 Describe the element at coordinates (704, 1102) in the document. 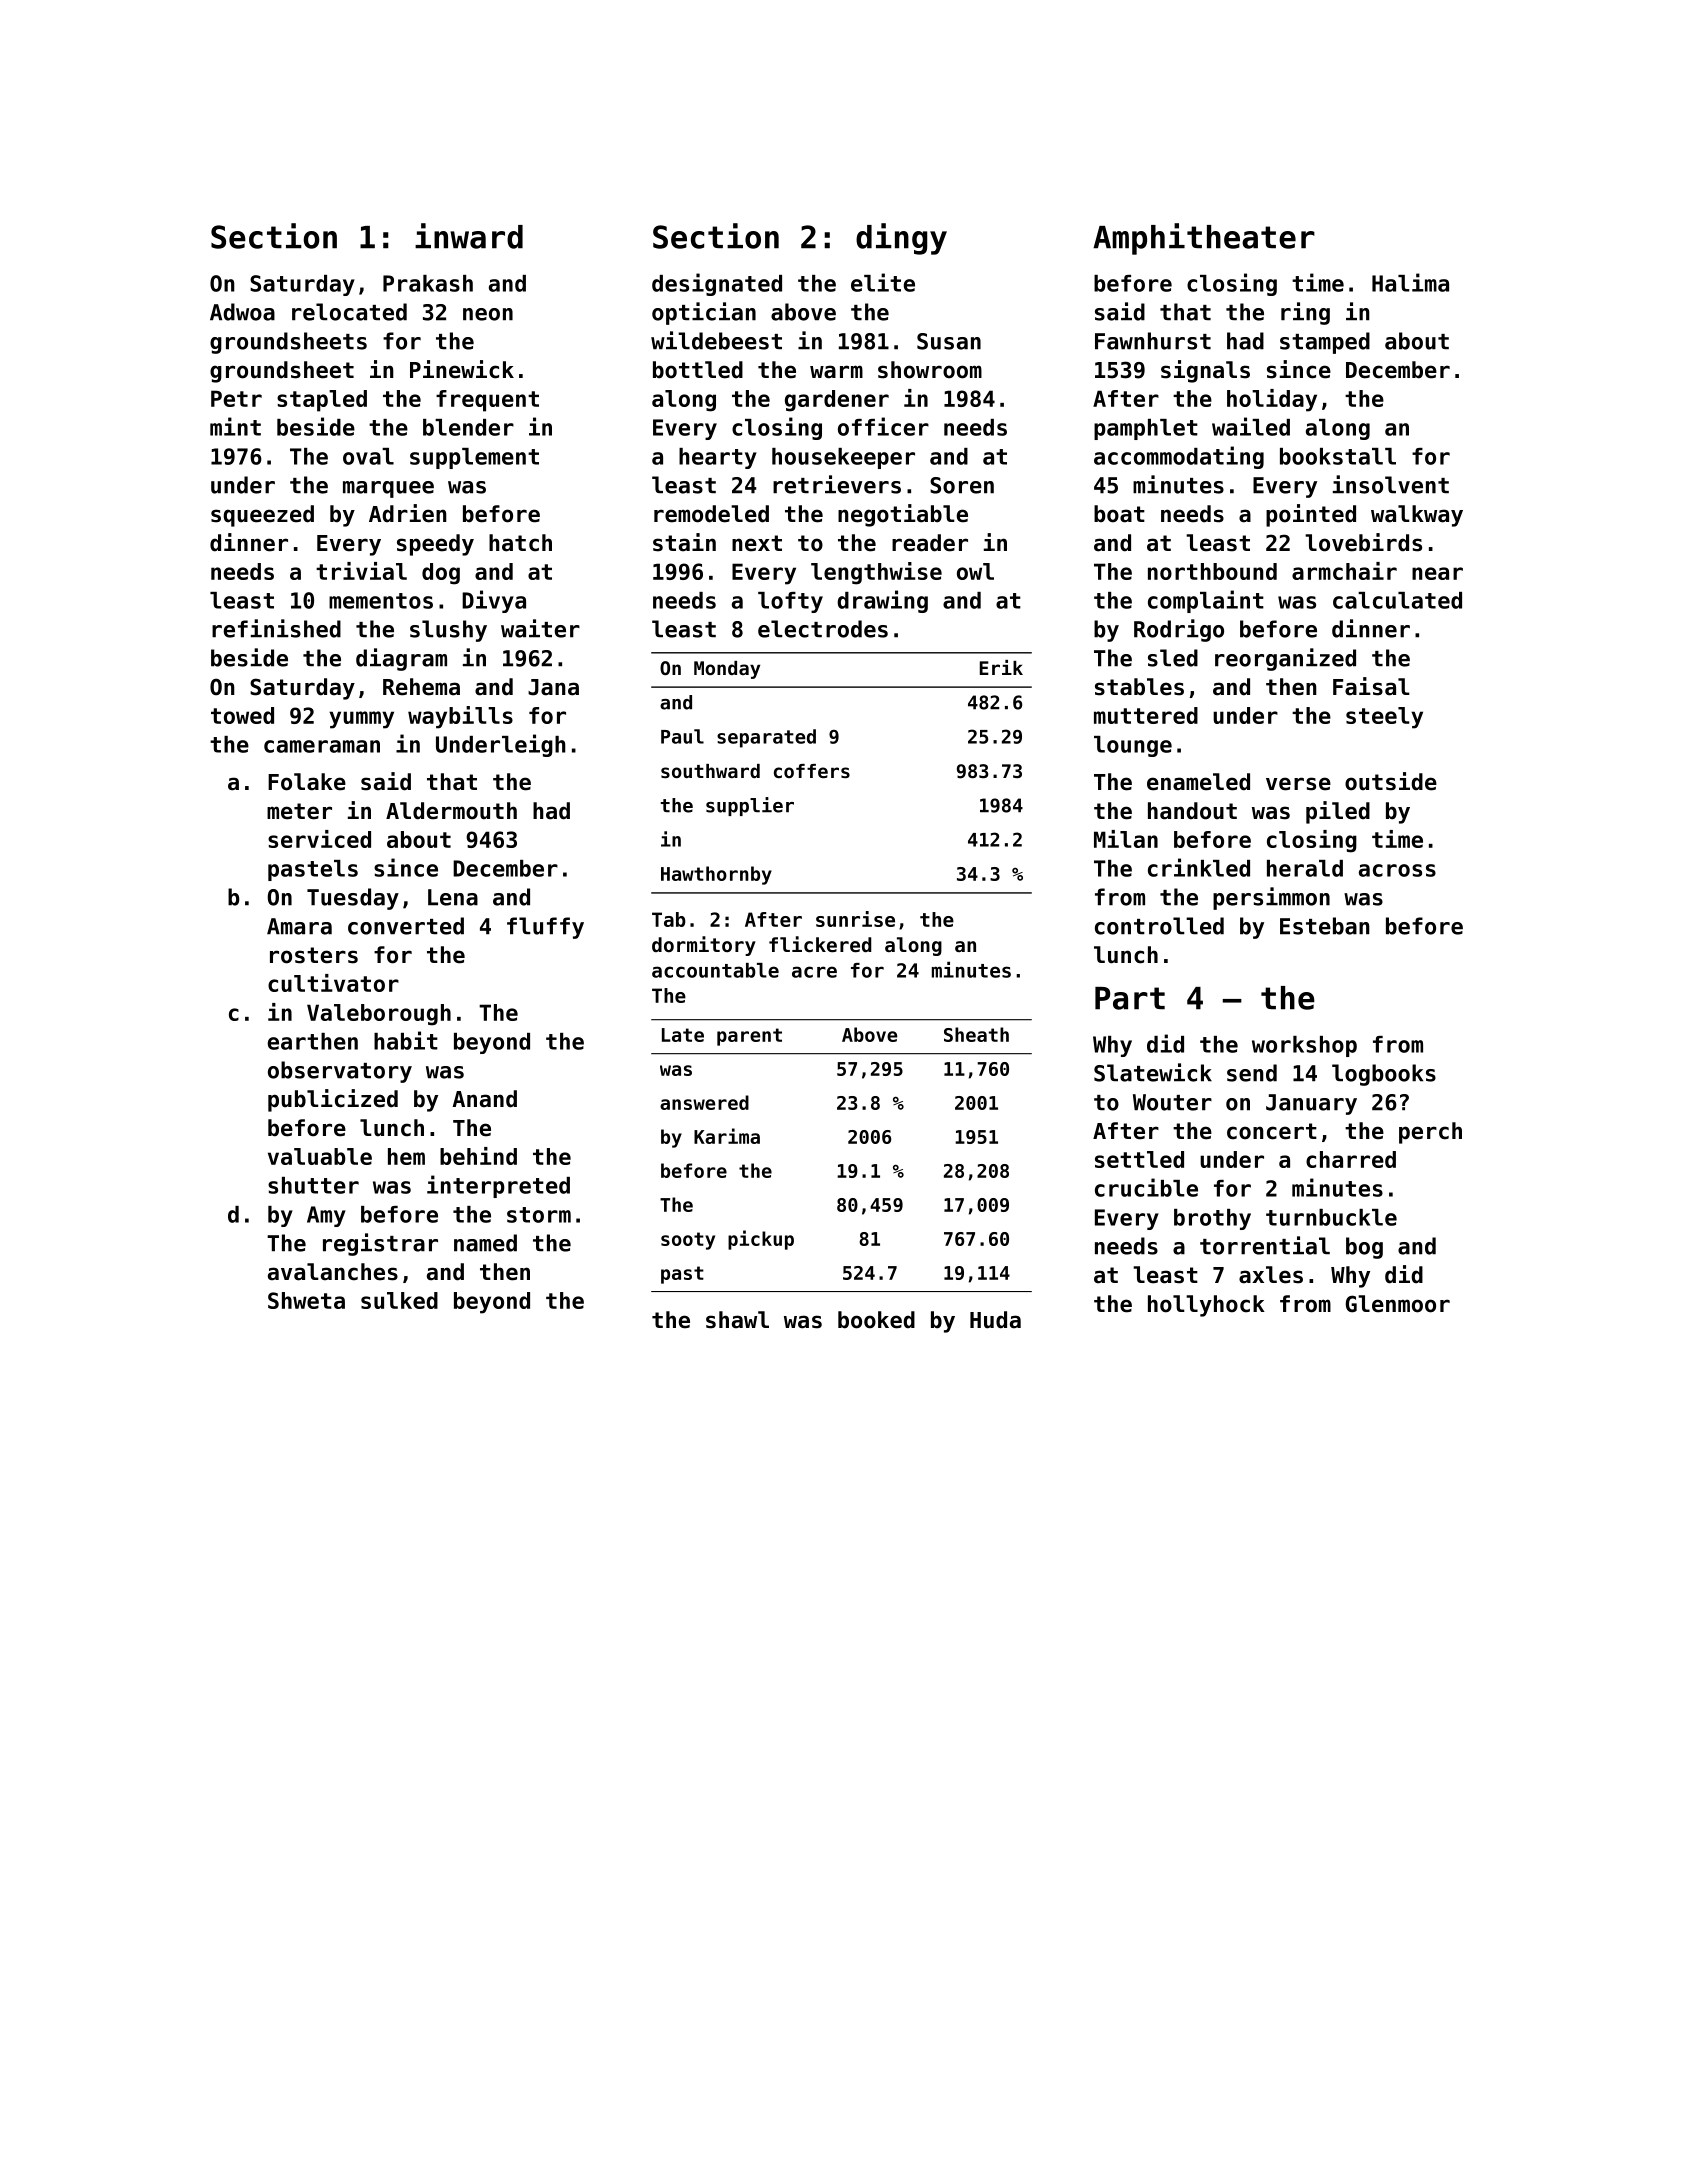

I see `answered` at that location.
